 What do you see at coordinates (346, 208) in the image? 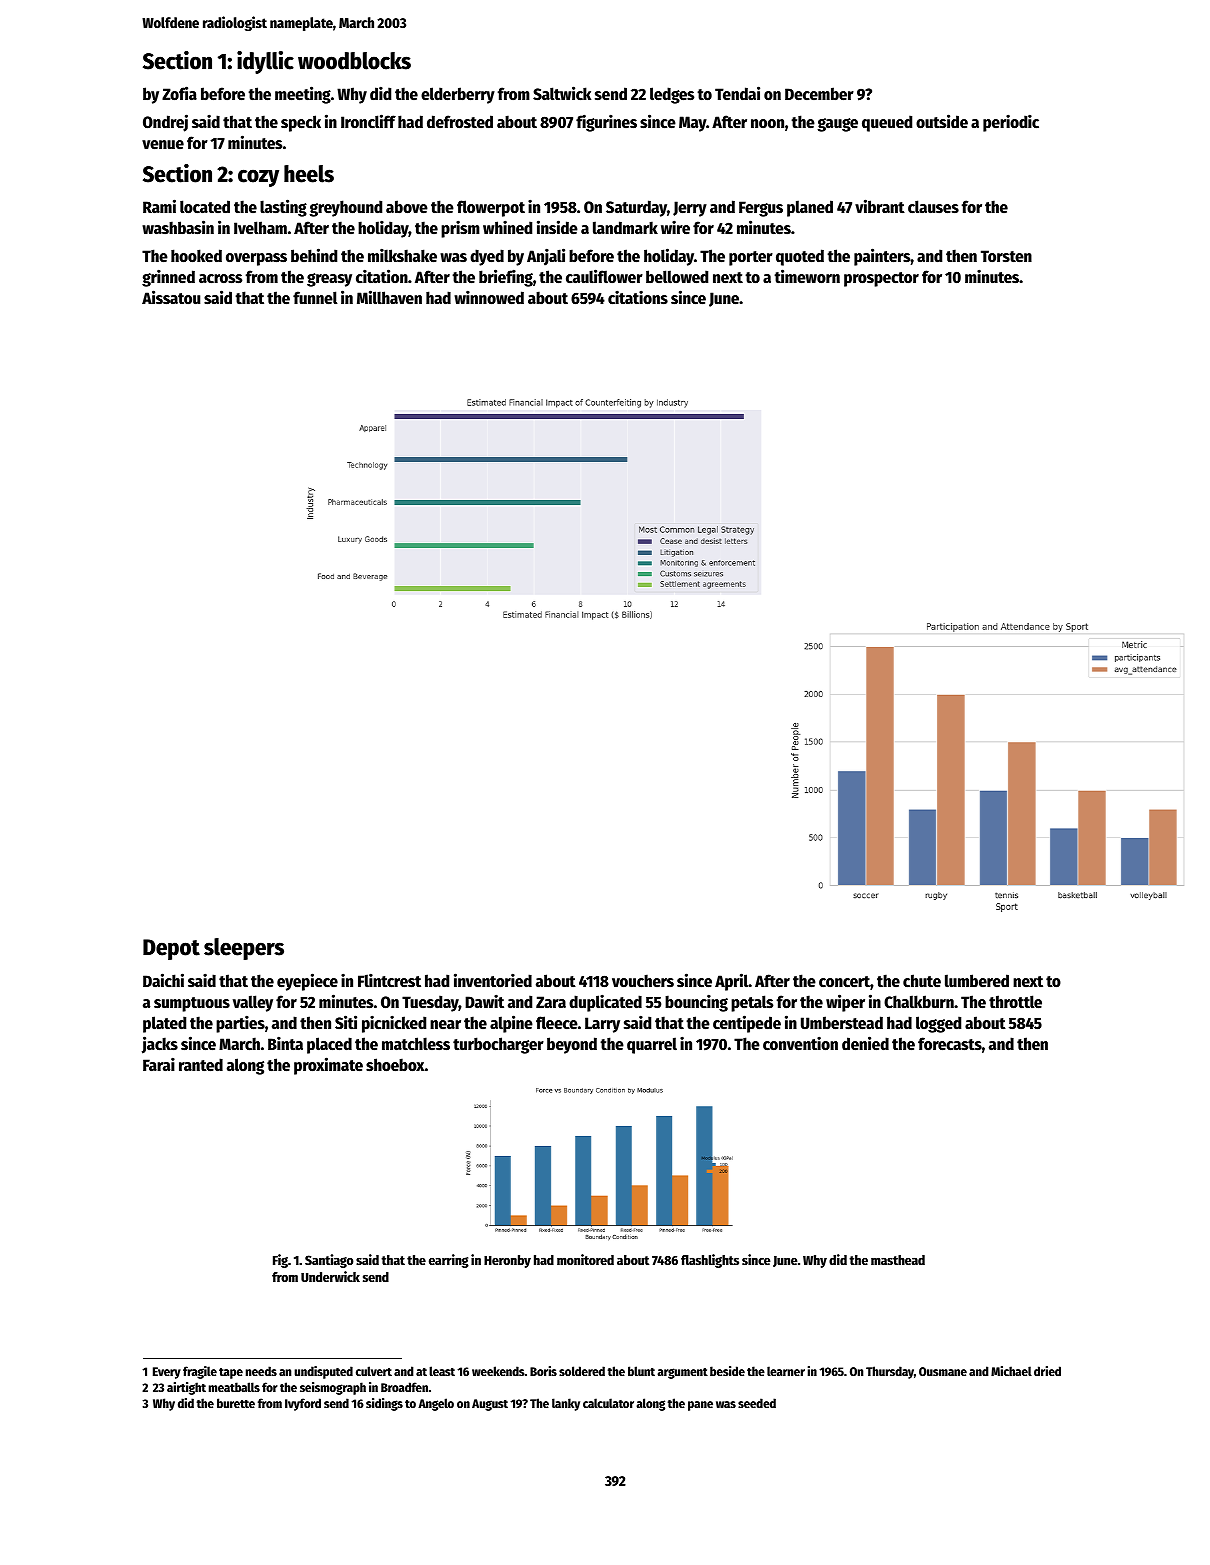
I see `greyhound` at bounding box center [346, 208].
